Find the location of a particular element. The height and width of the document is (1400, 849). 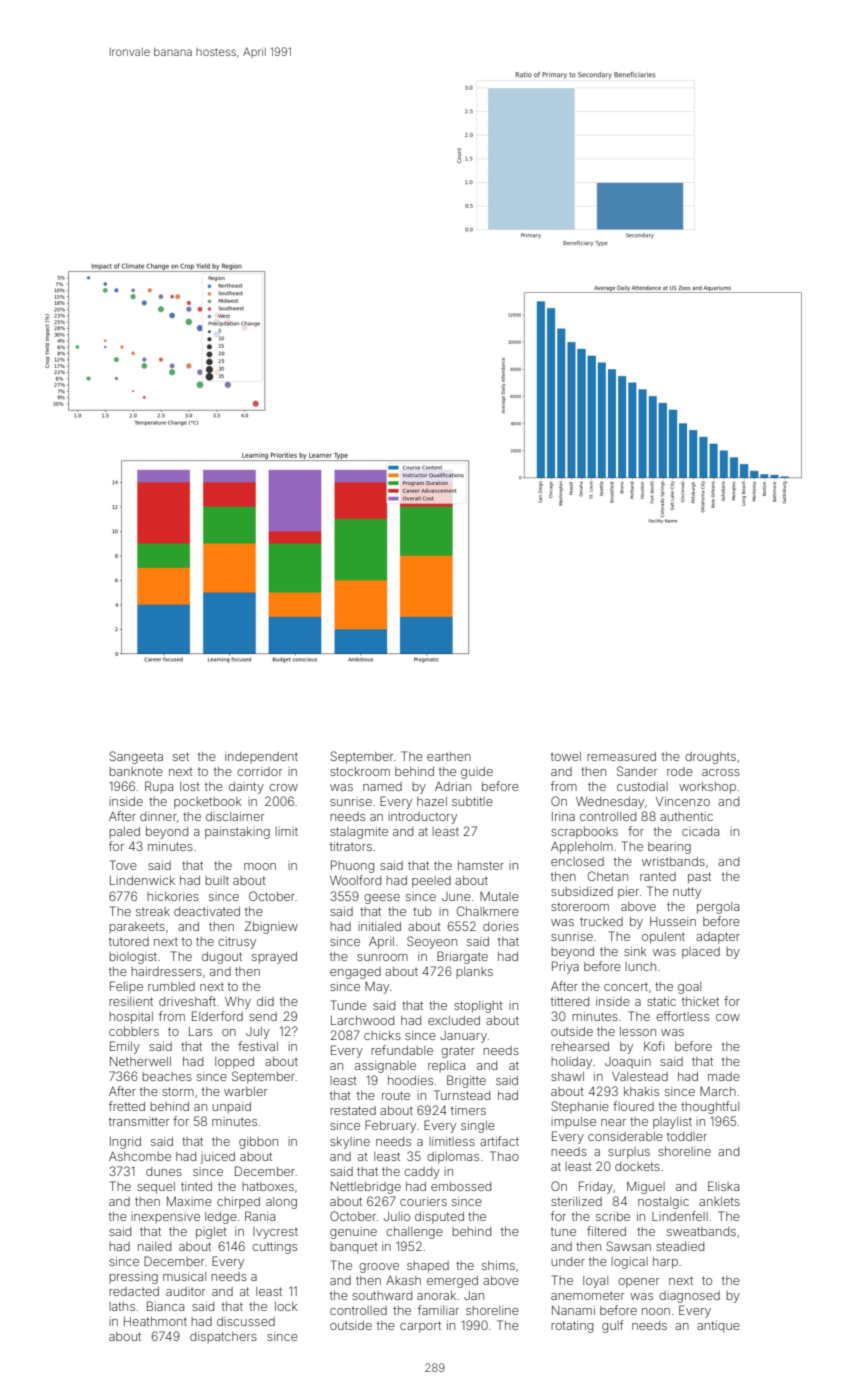

pergola is located at coordinates (718, 908).
